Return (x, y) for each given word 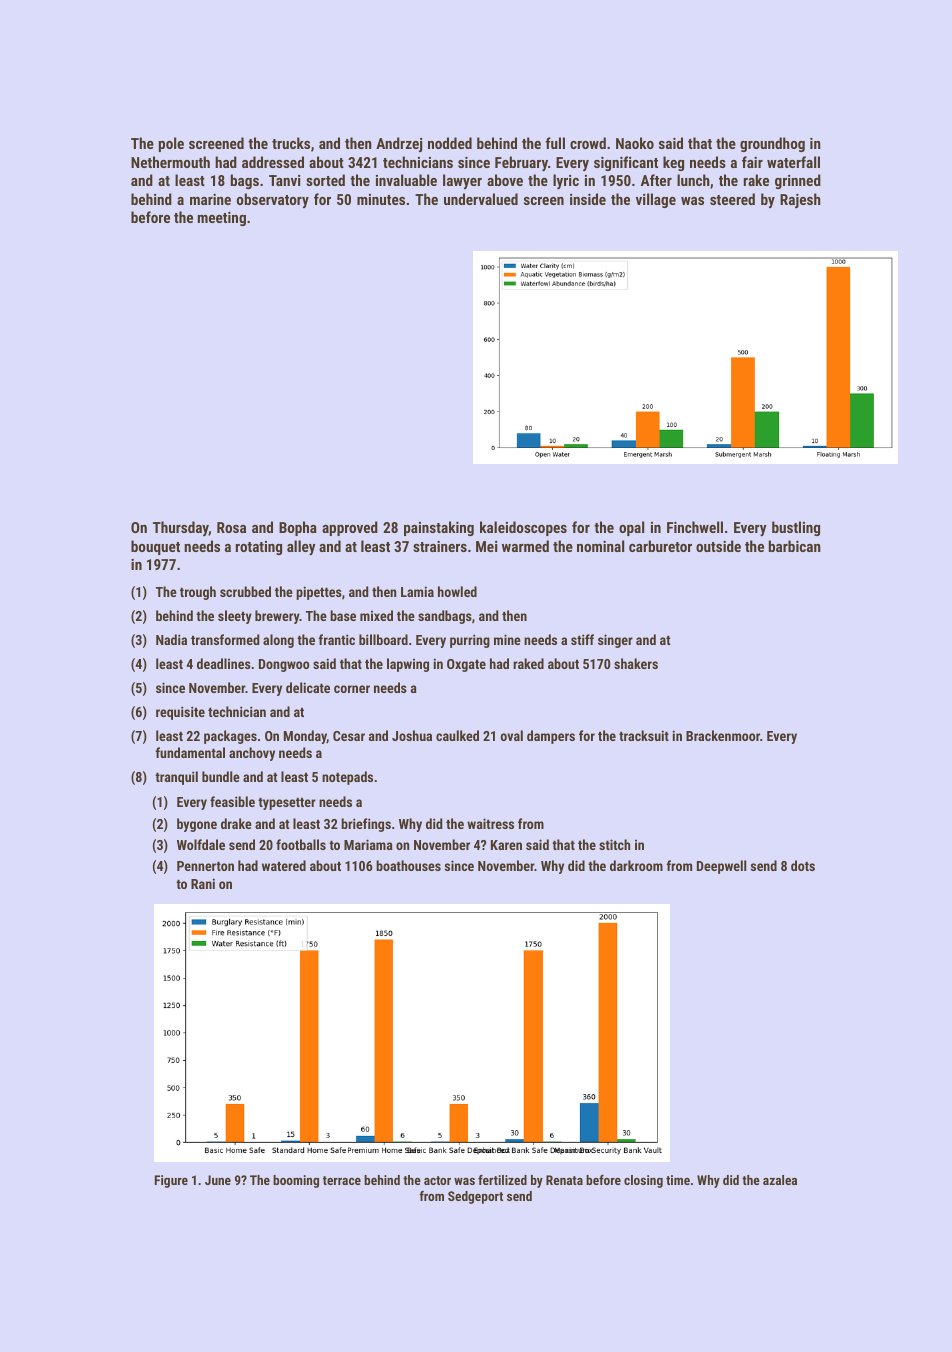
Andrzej (399, 144)
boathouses (408, 865)
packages (230, 737)
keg (673, 163)
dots (803, 865)
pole (171, 144)
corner (352, 689)
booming (296, 1181)
